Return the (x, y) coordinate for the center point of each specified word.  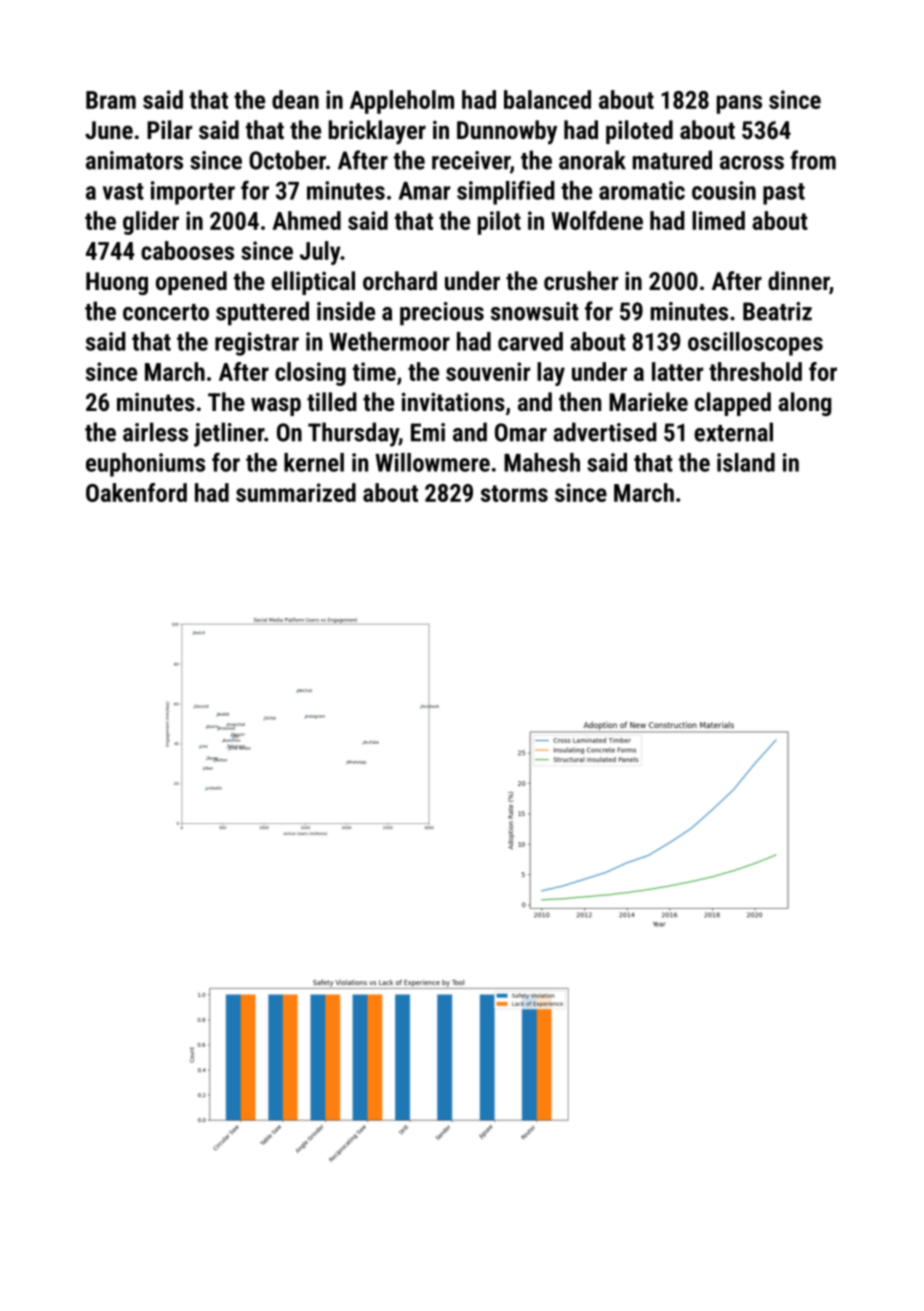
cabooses (187, 250)
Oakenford (136, 492)
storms (514, 493)
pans (739, 104)
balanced (547, 99)
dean (295, 99)
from (813, 160)
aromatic (642, 190)
